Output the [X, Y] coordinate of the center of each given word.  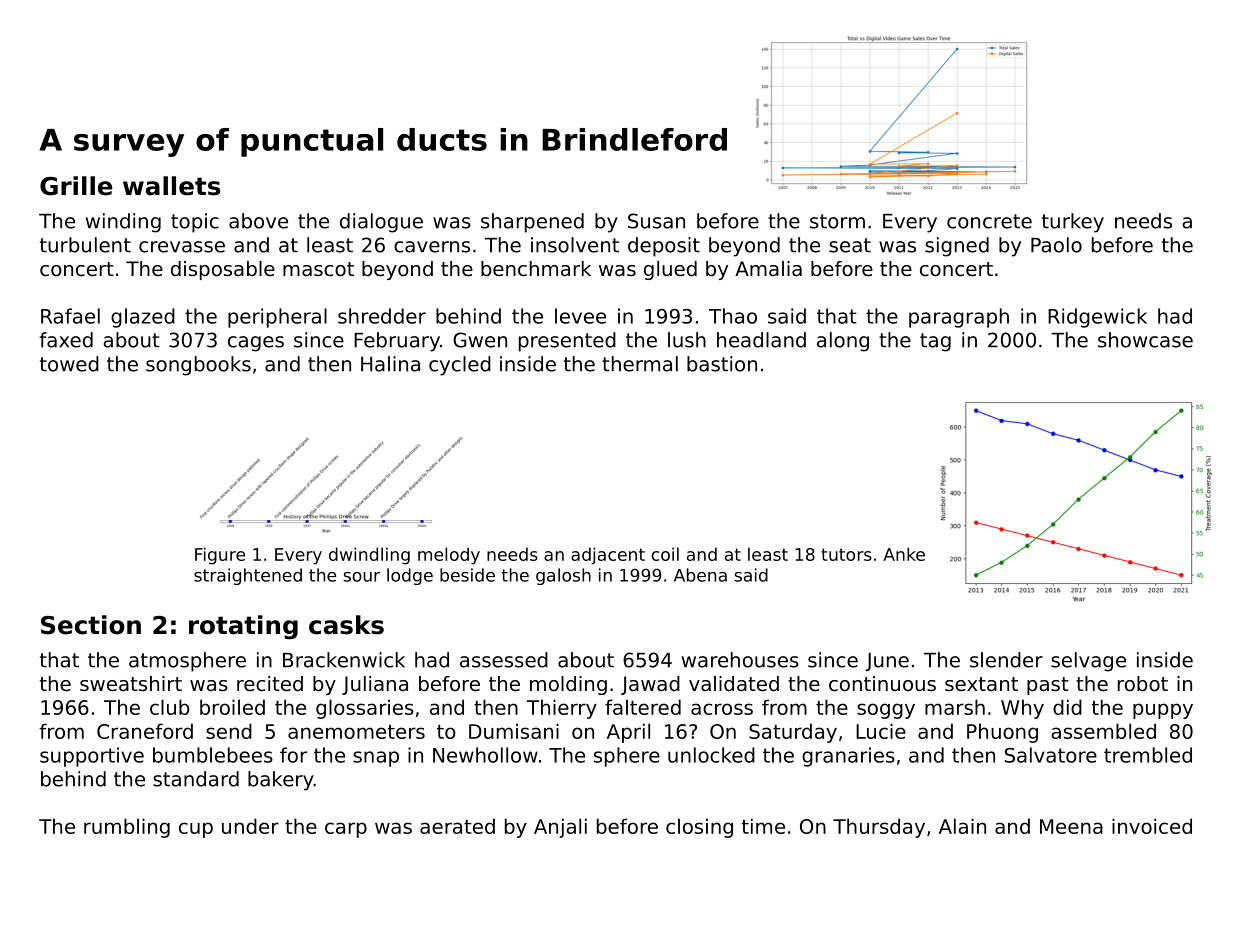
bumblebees [213, 755]
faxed [66, 340]
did [1067, 707]
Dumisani [514, 731]
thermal [640, 364]
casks [346, 625]
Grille [76, 186]
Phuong [1002, 733]
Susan [656, 221]
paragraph [959, 318]
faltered [643, 707]
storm [837, 221]
